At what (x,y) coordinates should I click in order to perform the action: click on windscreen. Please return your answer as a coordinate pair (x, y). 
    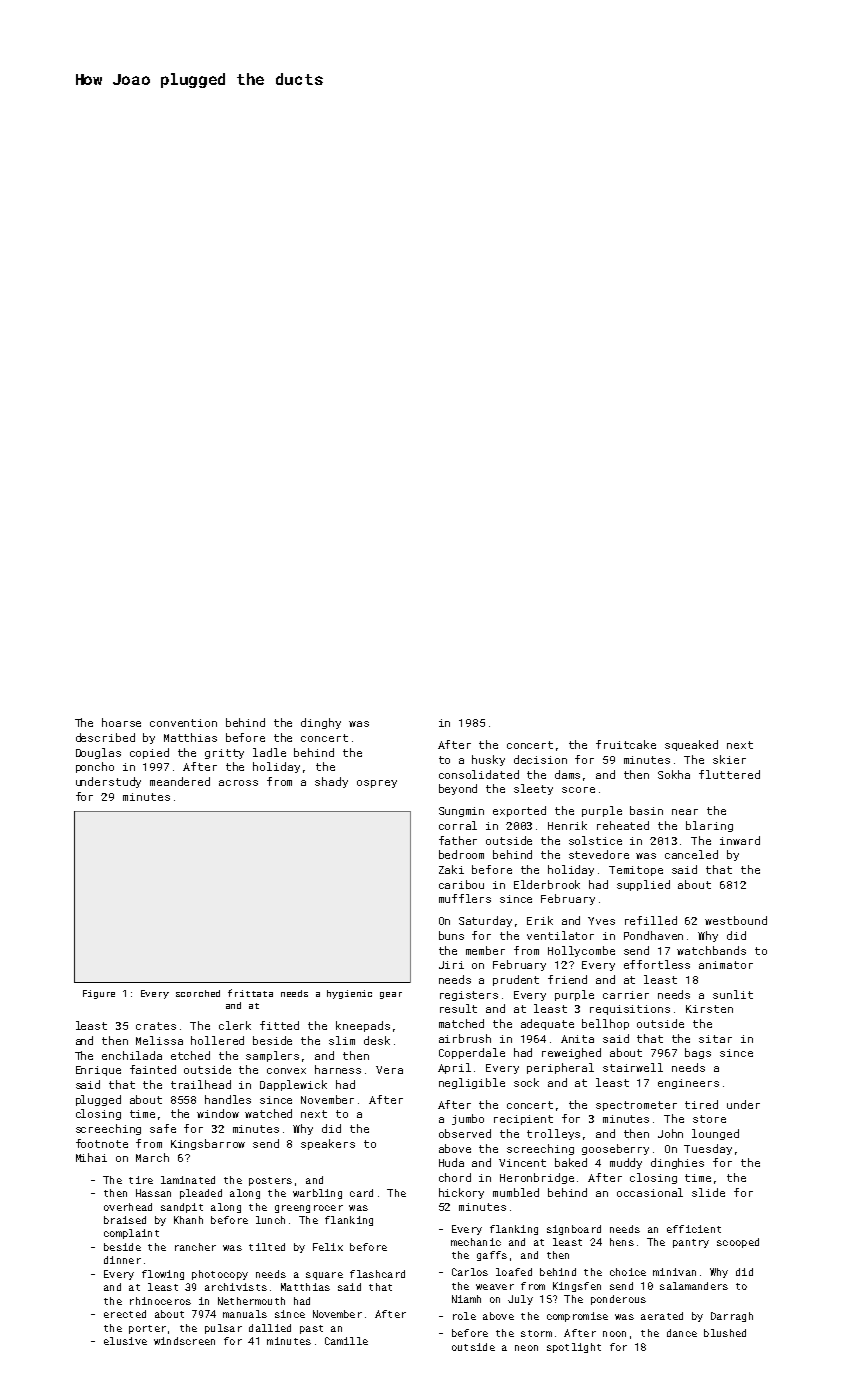
    Looking at the image, I should click on (184, 1341).
